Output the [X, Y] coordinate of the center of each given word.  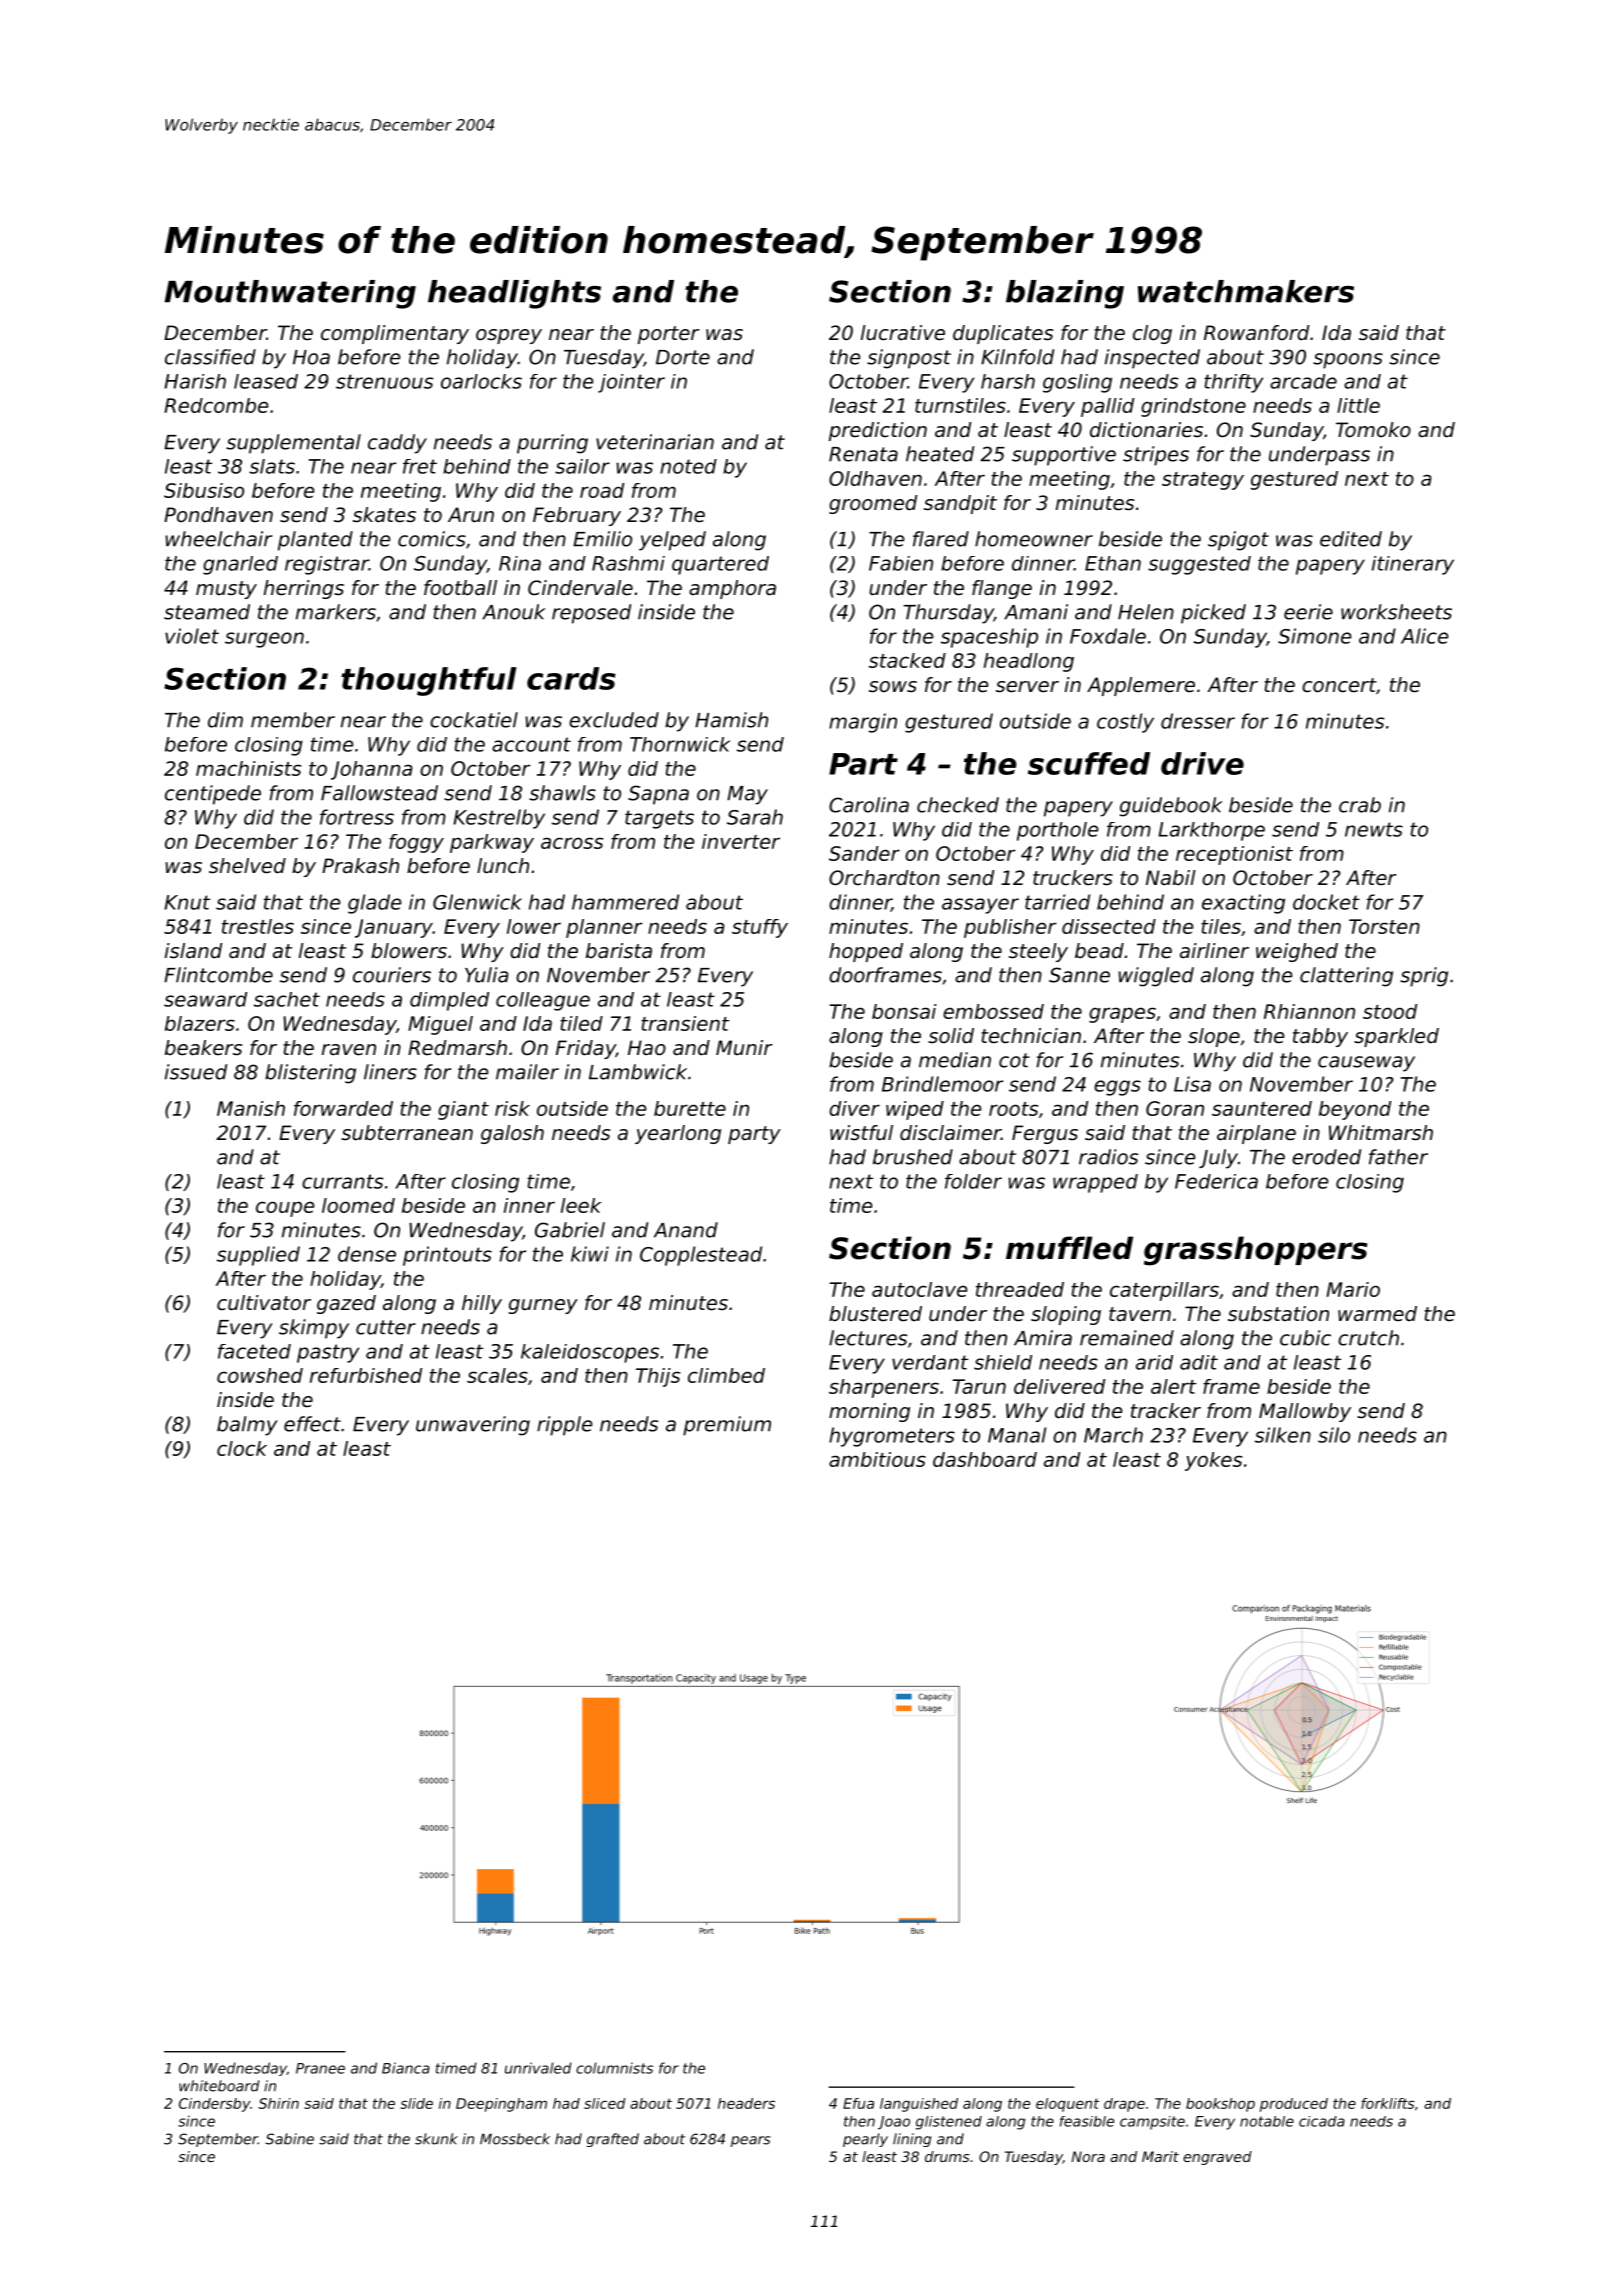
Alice [1424, 636]
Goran [1175, 1108]
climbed [726, 1375]
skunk [436, 2139]
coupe [285, 1209]
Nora [1088, 2156]
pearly [865, 2140]
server [1027, 687]
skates [384, 515]
